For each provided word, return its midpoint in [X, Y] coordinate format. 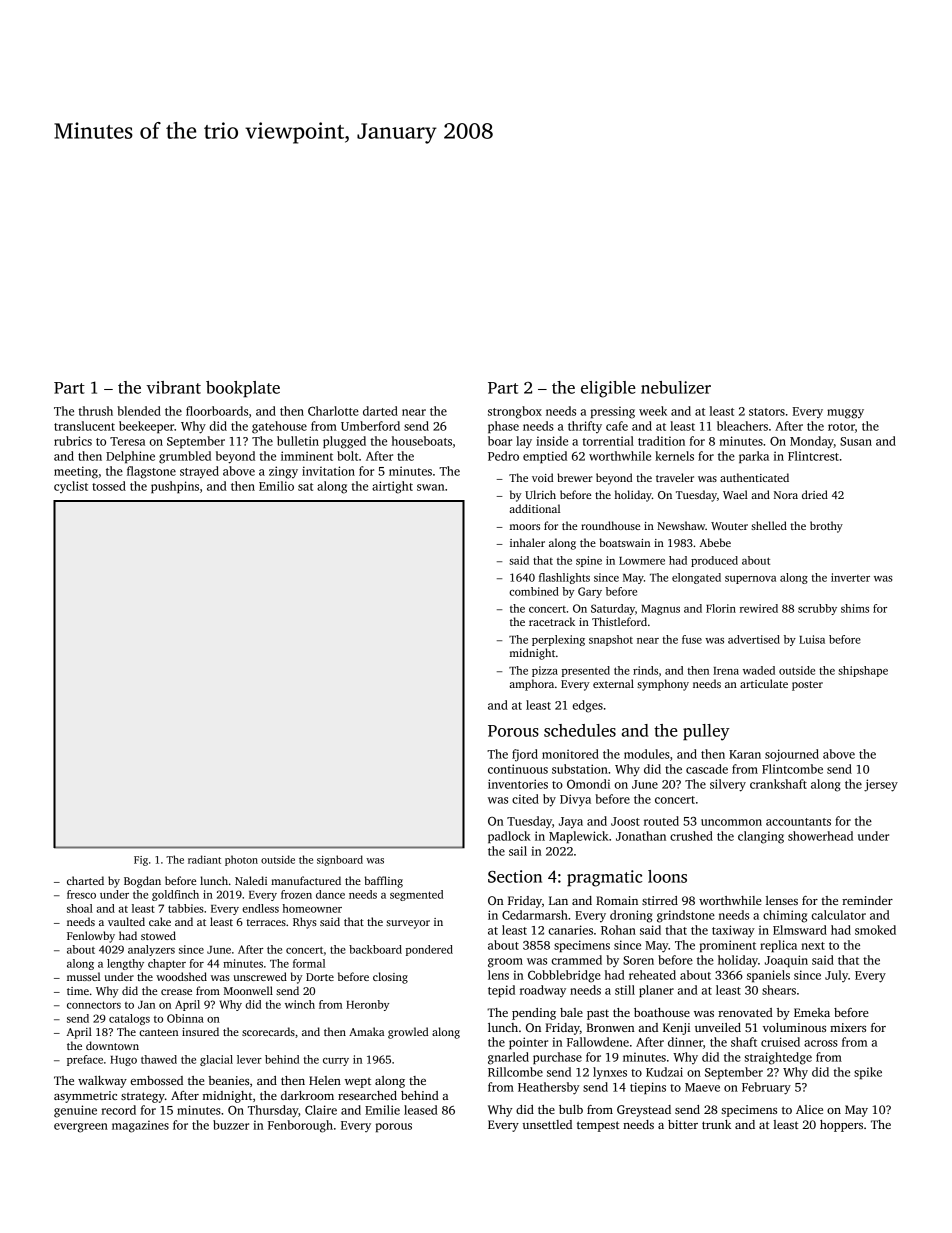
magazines [140, 1126]
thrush [96, 411]
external [613, 683]
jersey [881, 785]
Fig [141, 861]
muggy [845, 414]
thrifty [585, 427]
